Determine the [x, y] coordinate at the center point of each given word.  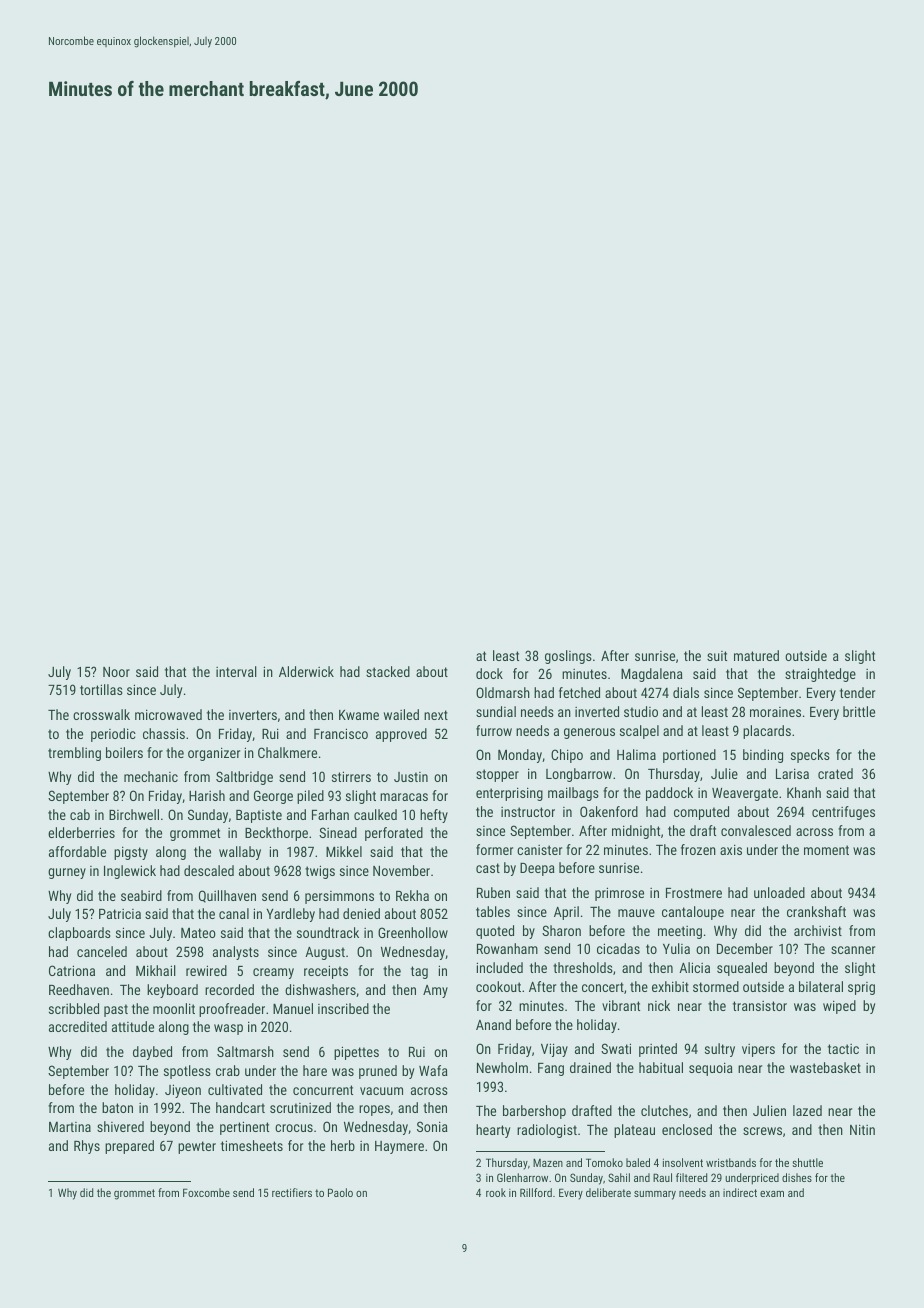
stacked [388, 671]
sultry [720, 1050]
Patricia [120, 914]
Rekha [412, 895]
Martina [70, 1127]
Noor [116, 672]
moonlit [174, 1008]
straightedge [820, 675]
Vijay [554, 1050]
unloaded [779, 892]
